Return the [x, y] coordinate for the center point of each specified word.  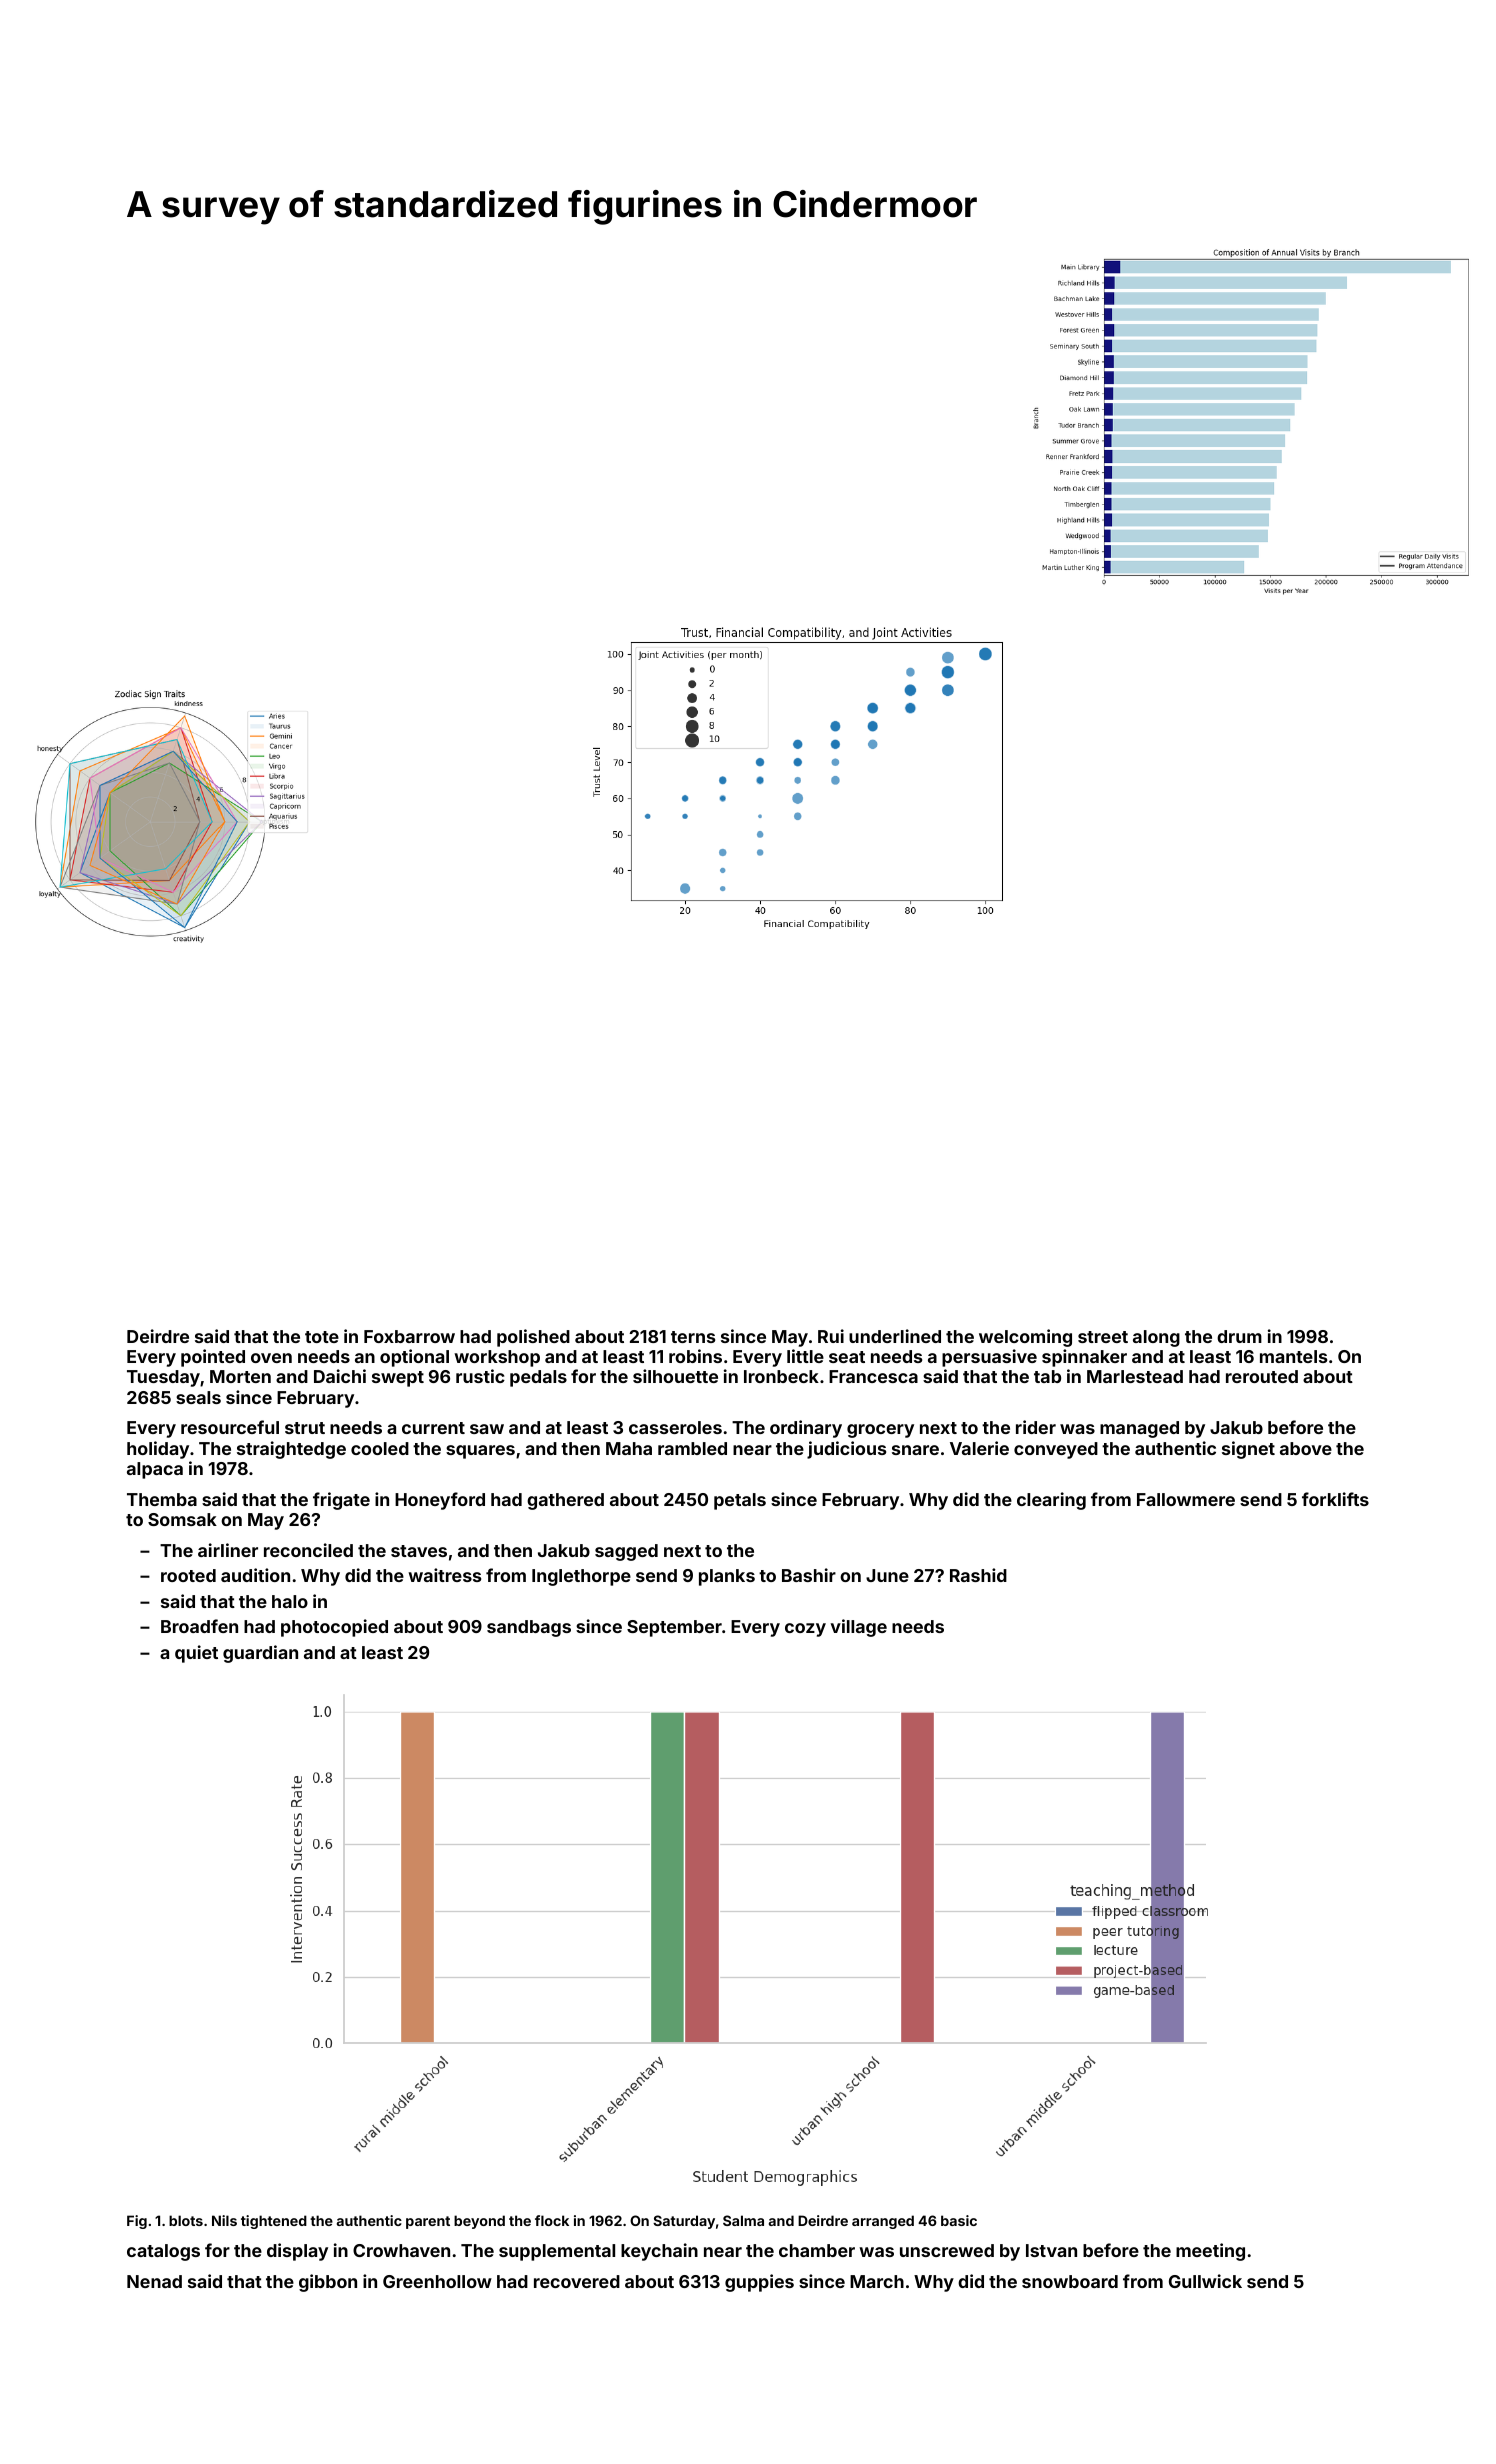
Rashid [978, 1575]
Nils [224, 2220]
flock [552, 2220]
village [859, 1628]
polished [533, 1338]
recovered [577, 2281]
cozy [805, 1630]
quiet [196, 1654]
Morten [240, 1376]
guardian [260, 1654]
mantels [1293, 1356]
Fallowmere [1186, 1499]
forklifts [1335, 1499]
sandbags [529, 1628]
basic [959, 2220]
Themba [162, 1499]
